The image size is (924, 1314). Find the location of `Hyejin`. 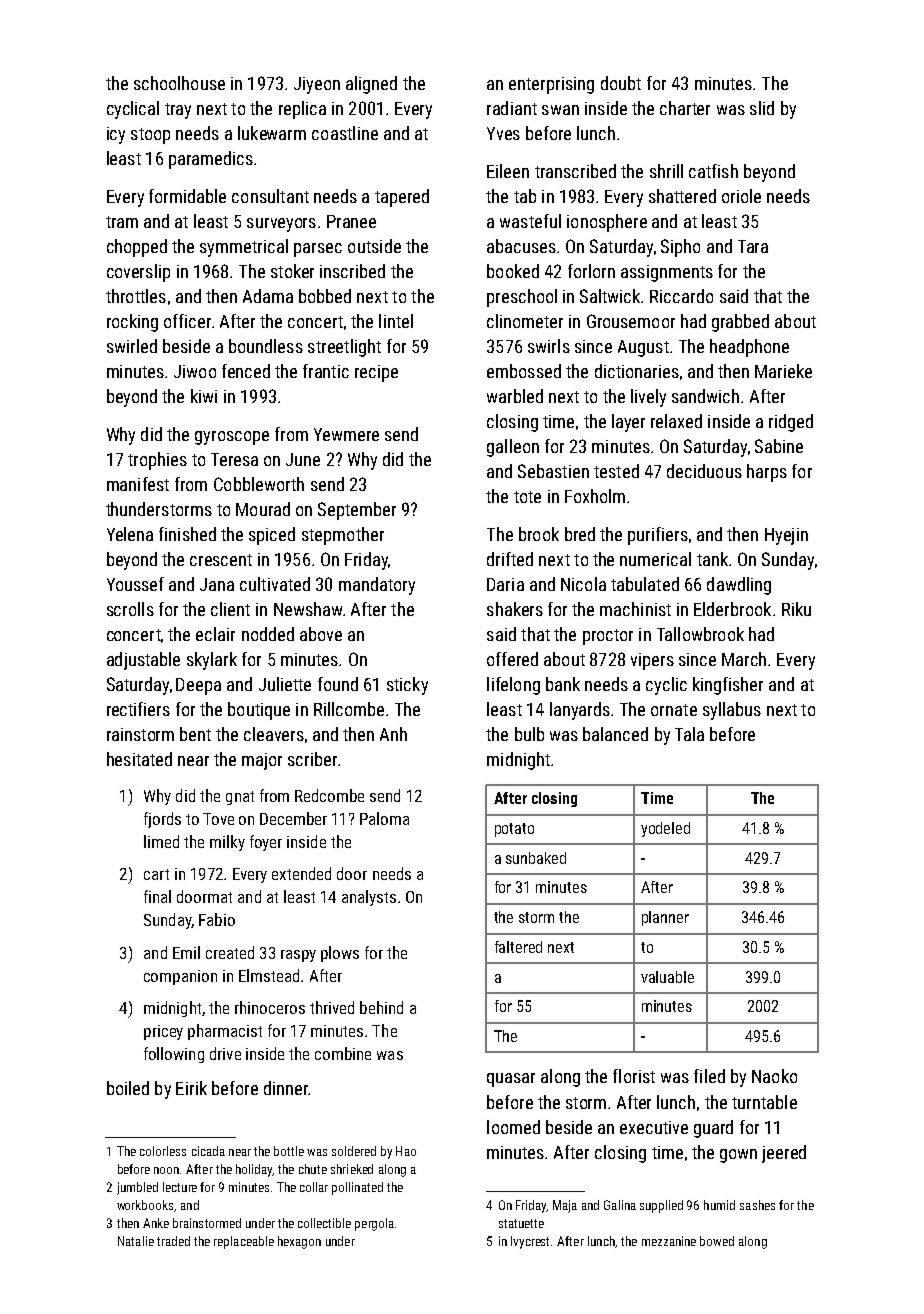

Hyejin is located at coordinates (786, 536).
